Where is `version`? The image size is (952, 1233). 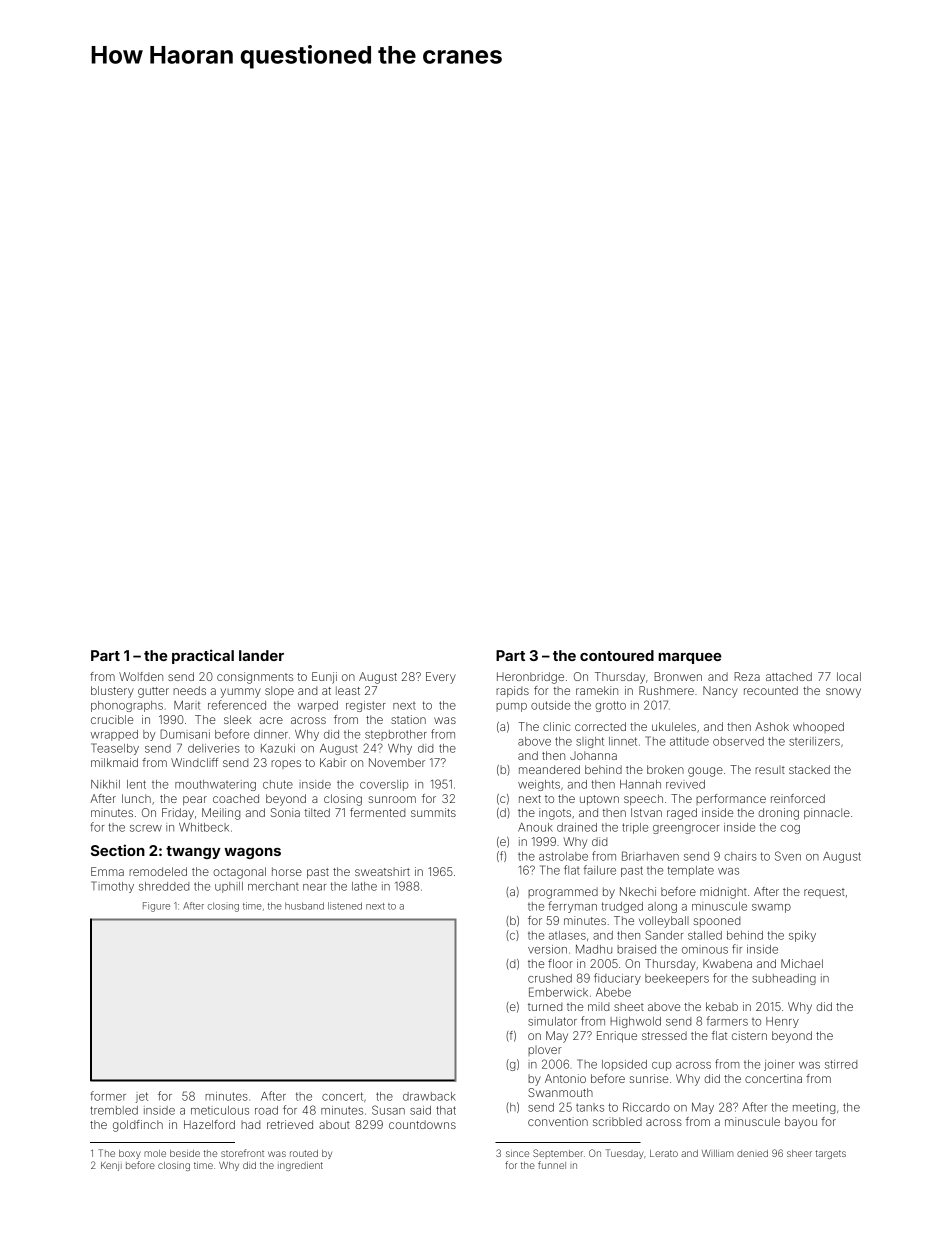
version is located at coordinates (547, 949).
